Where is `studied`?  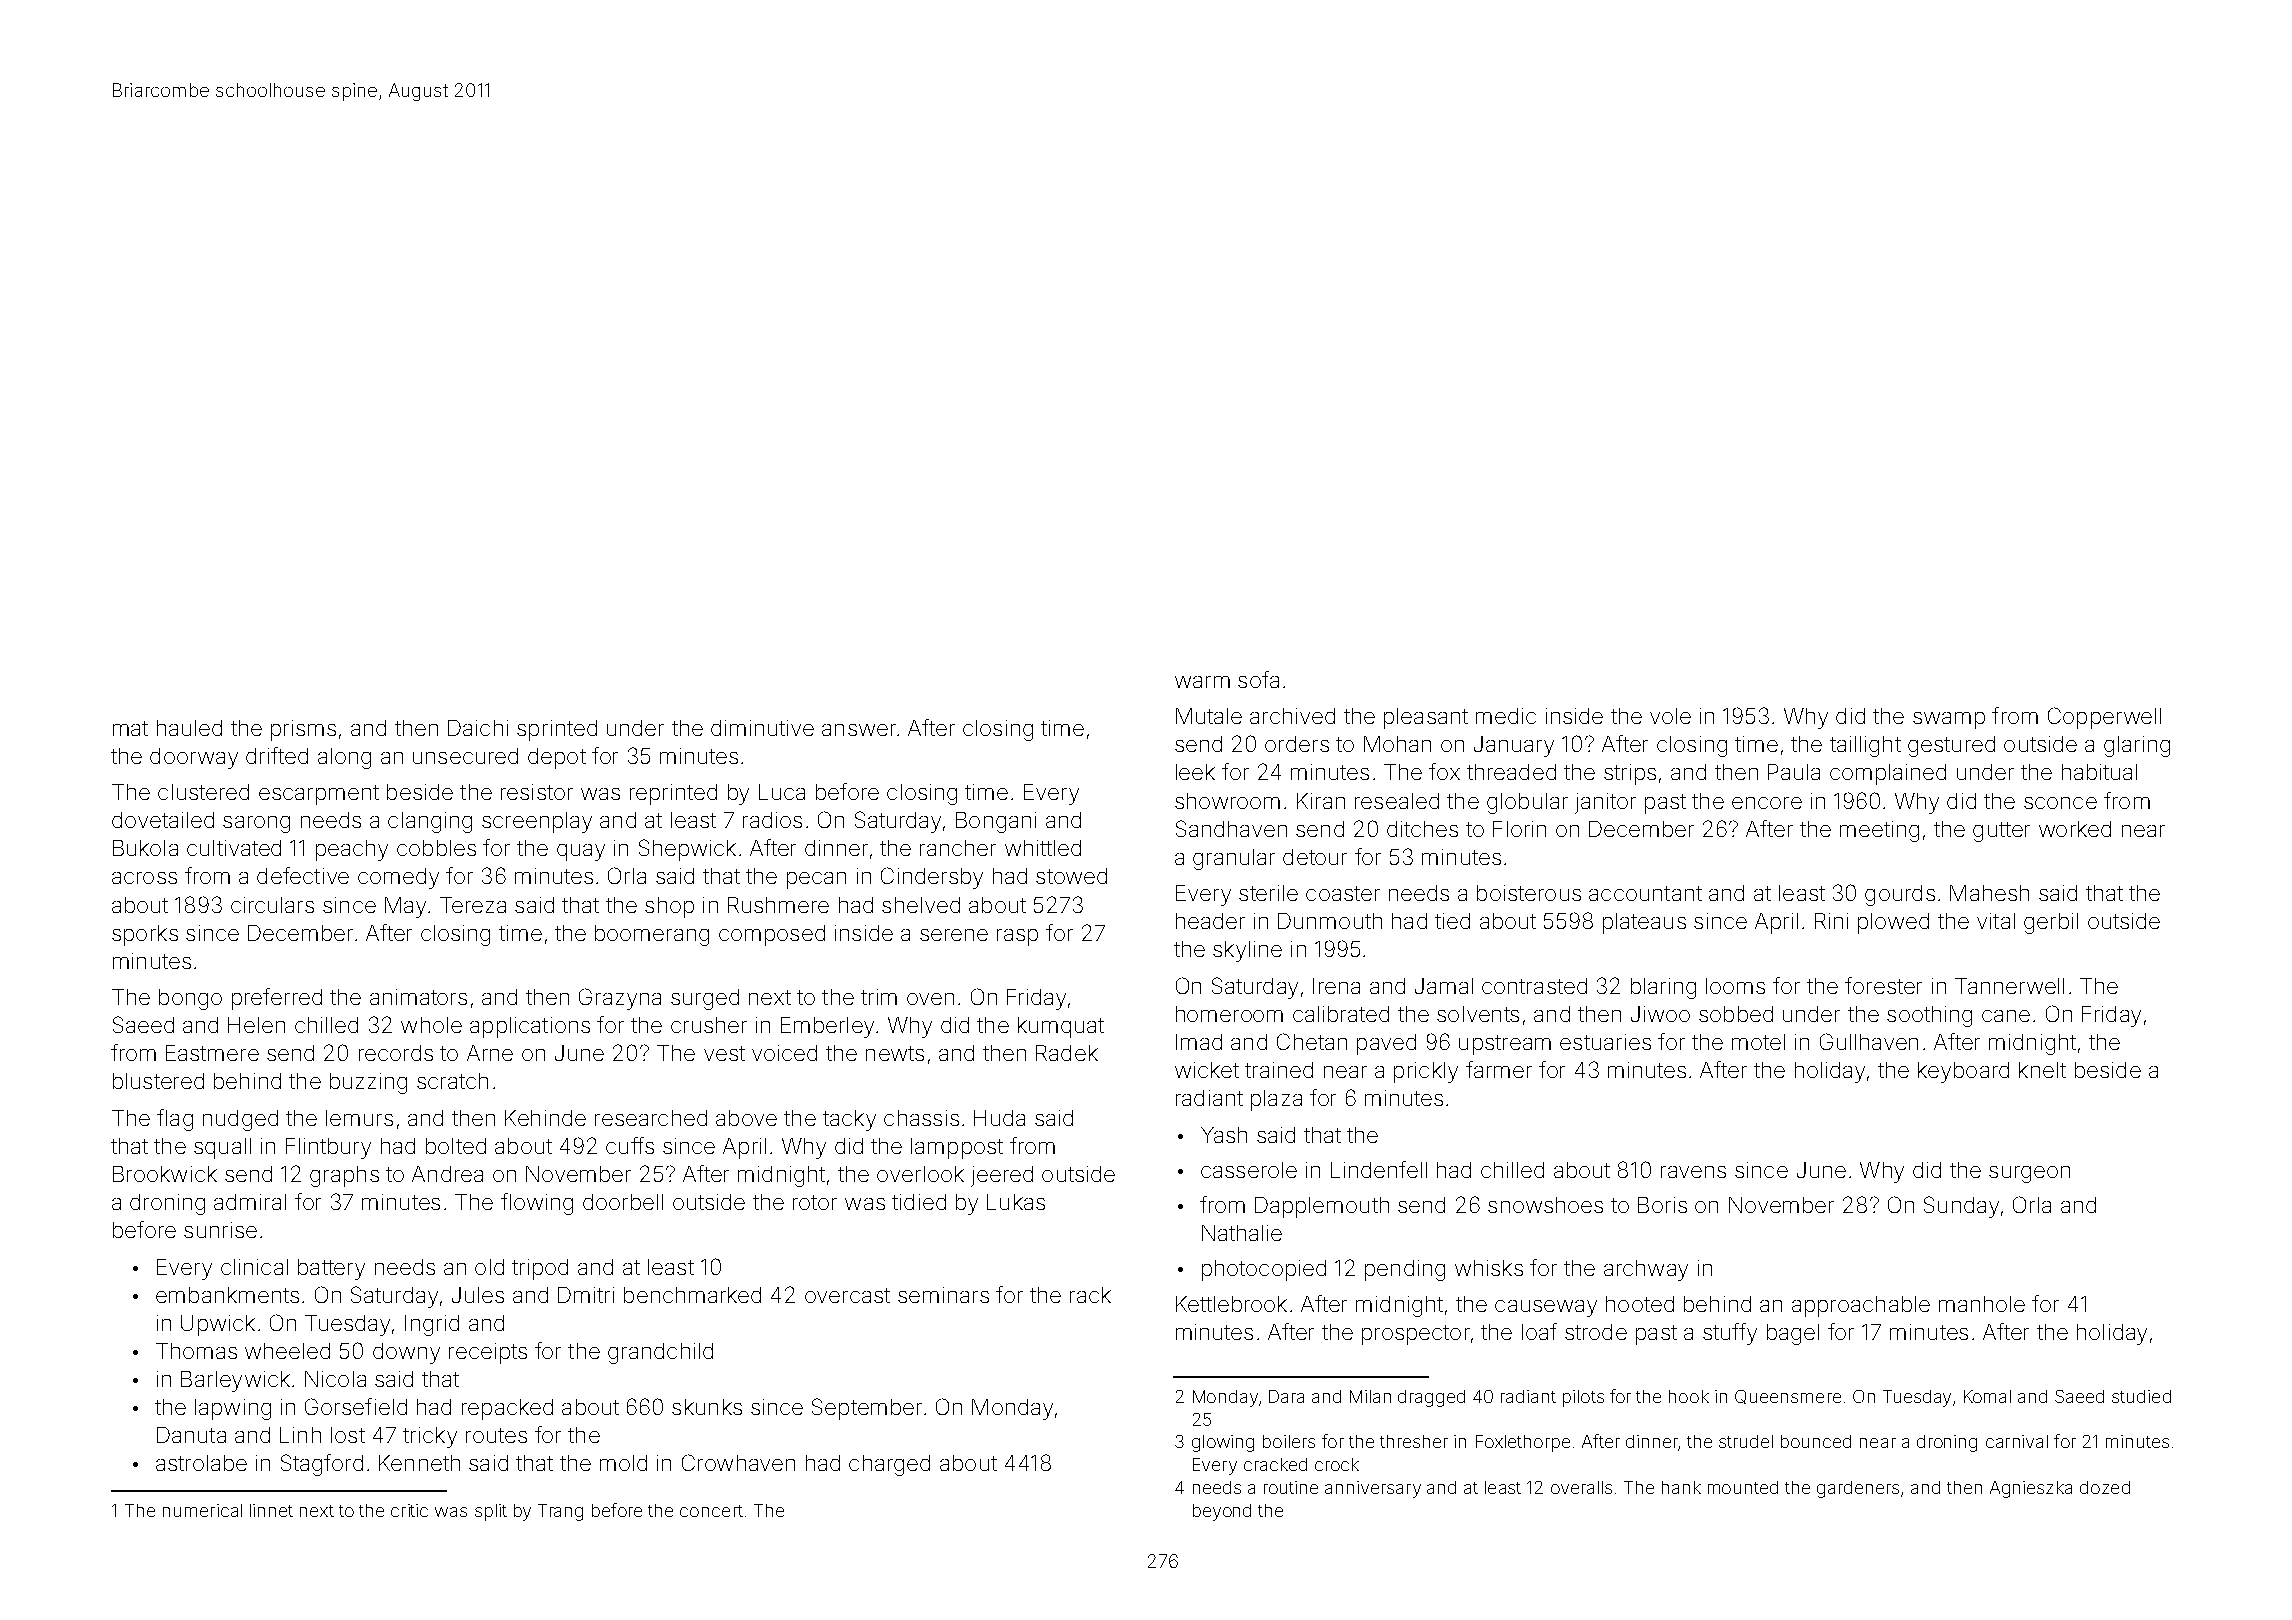 studied is located at coordinates (2141, 1396).
